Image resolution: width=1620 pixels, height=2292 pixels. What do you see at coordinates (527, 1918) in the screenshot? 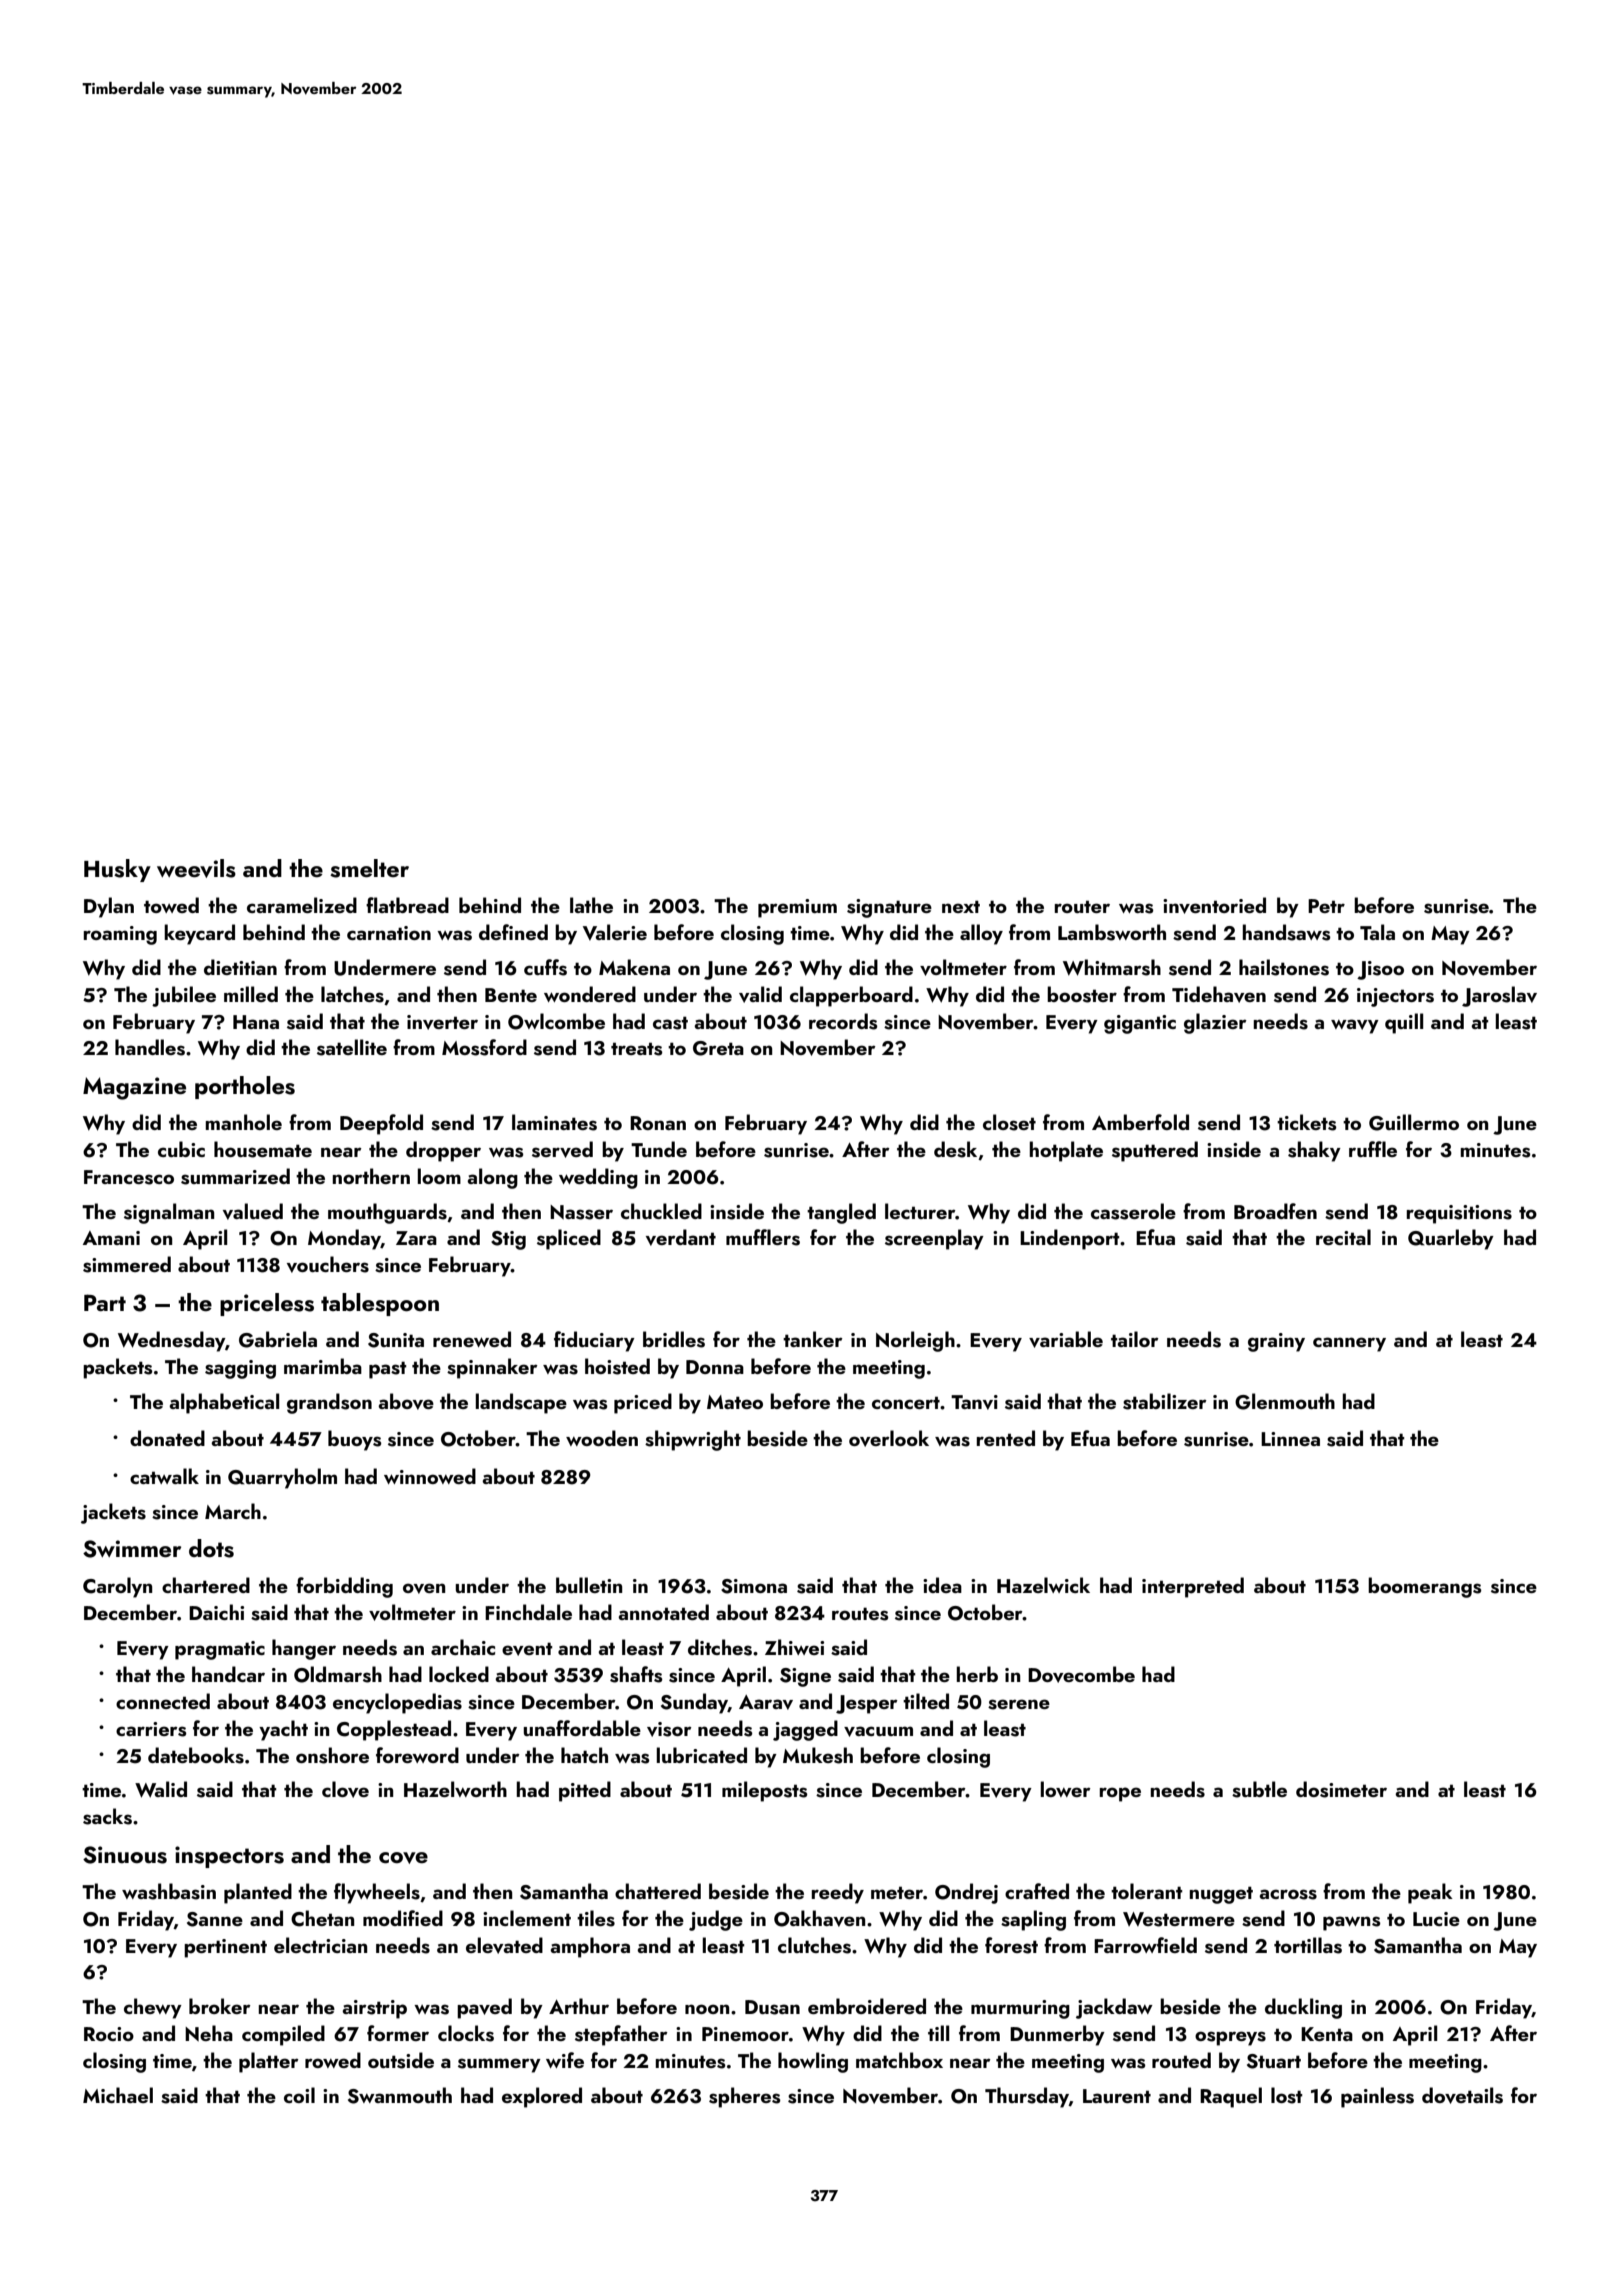
I see `inclement` at bounding box center [527, 1918].
